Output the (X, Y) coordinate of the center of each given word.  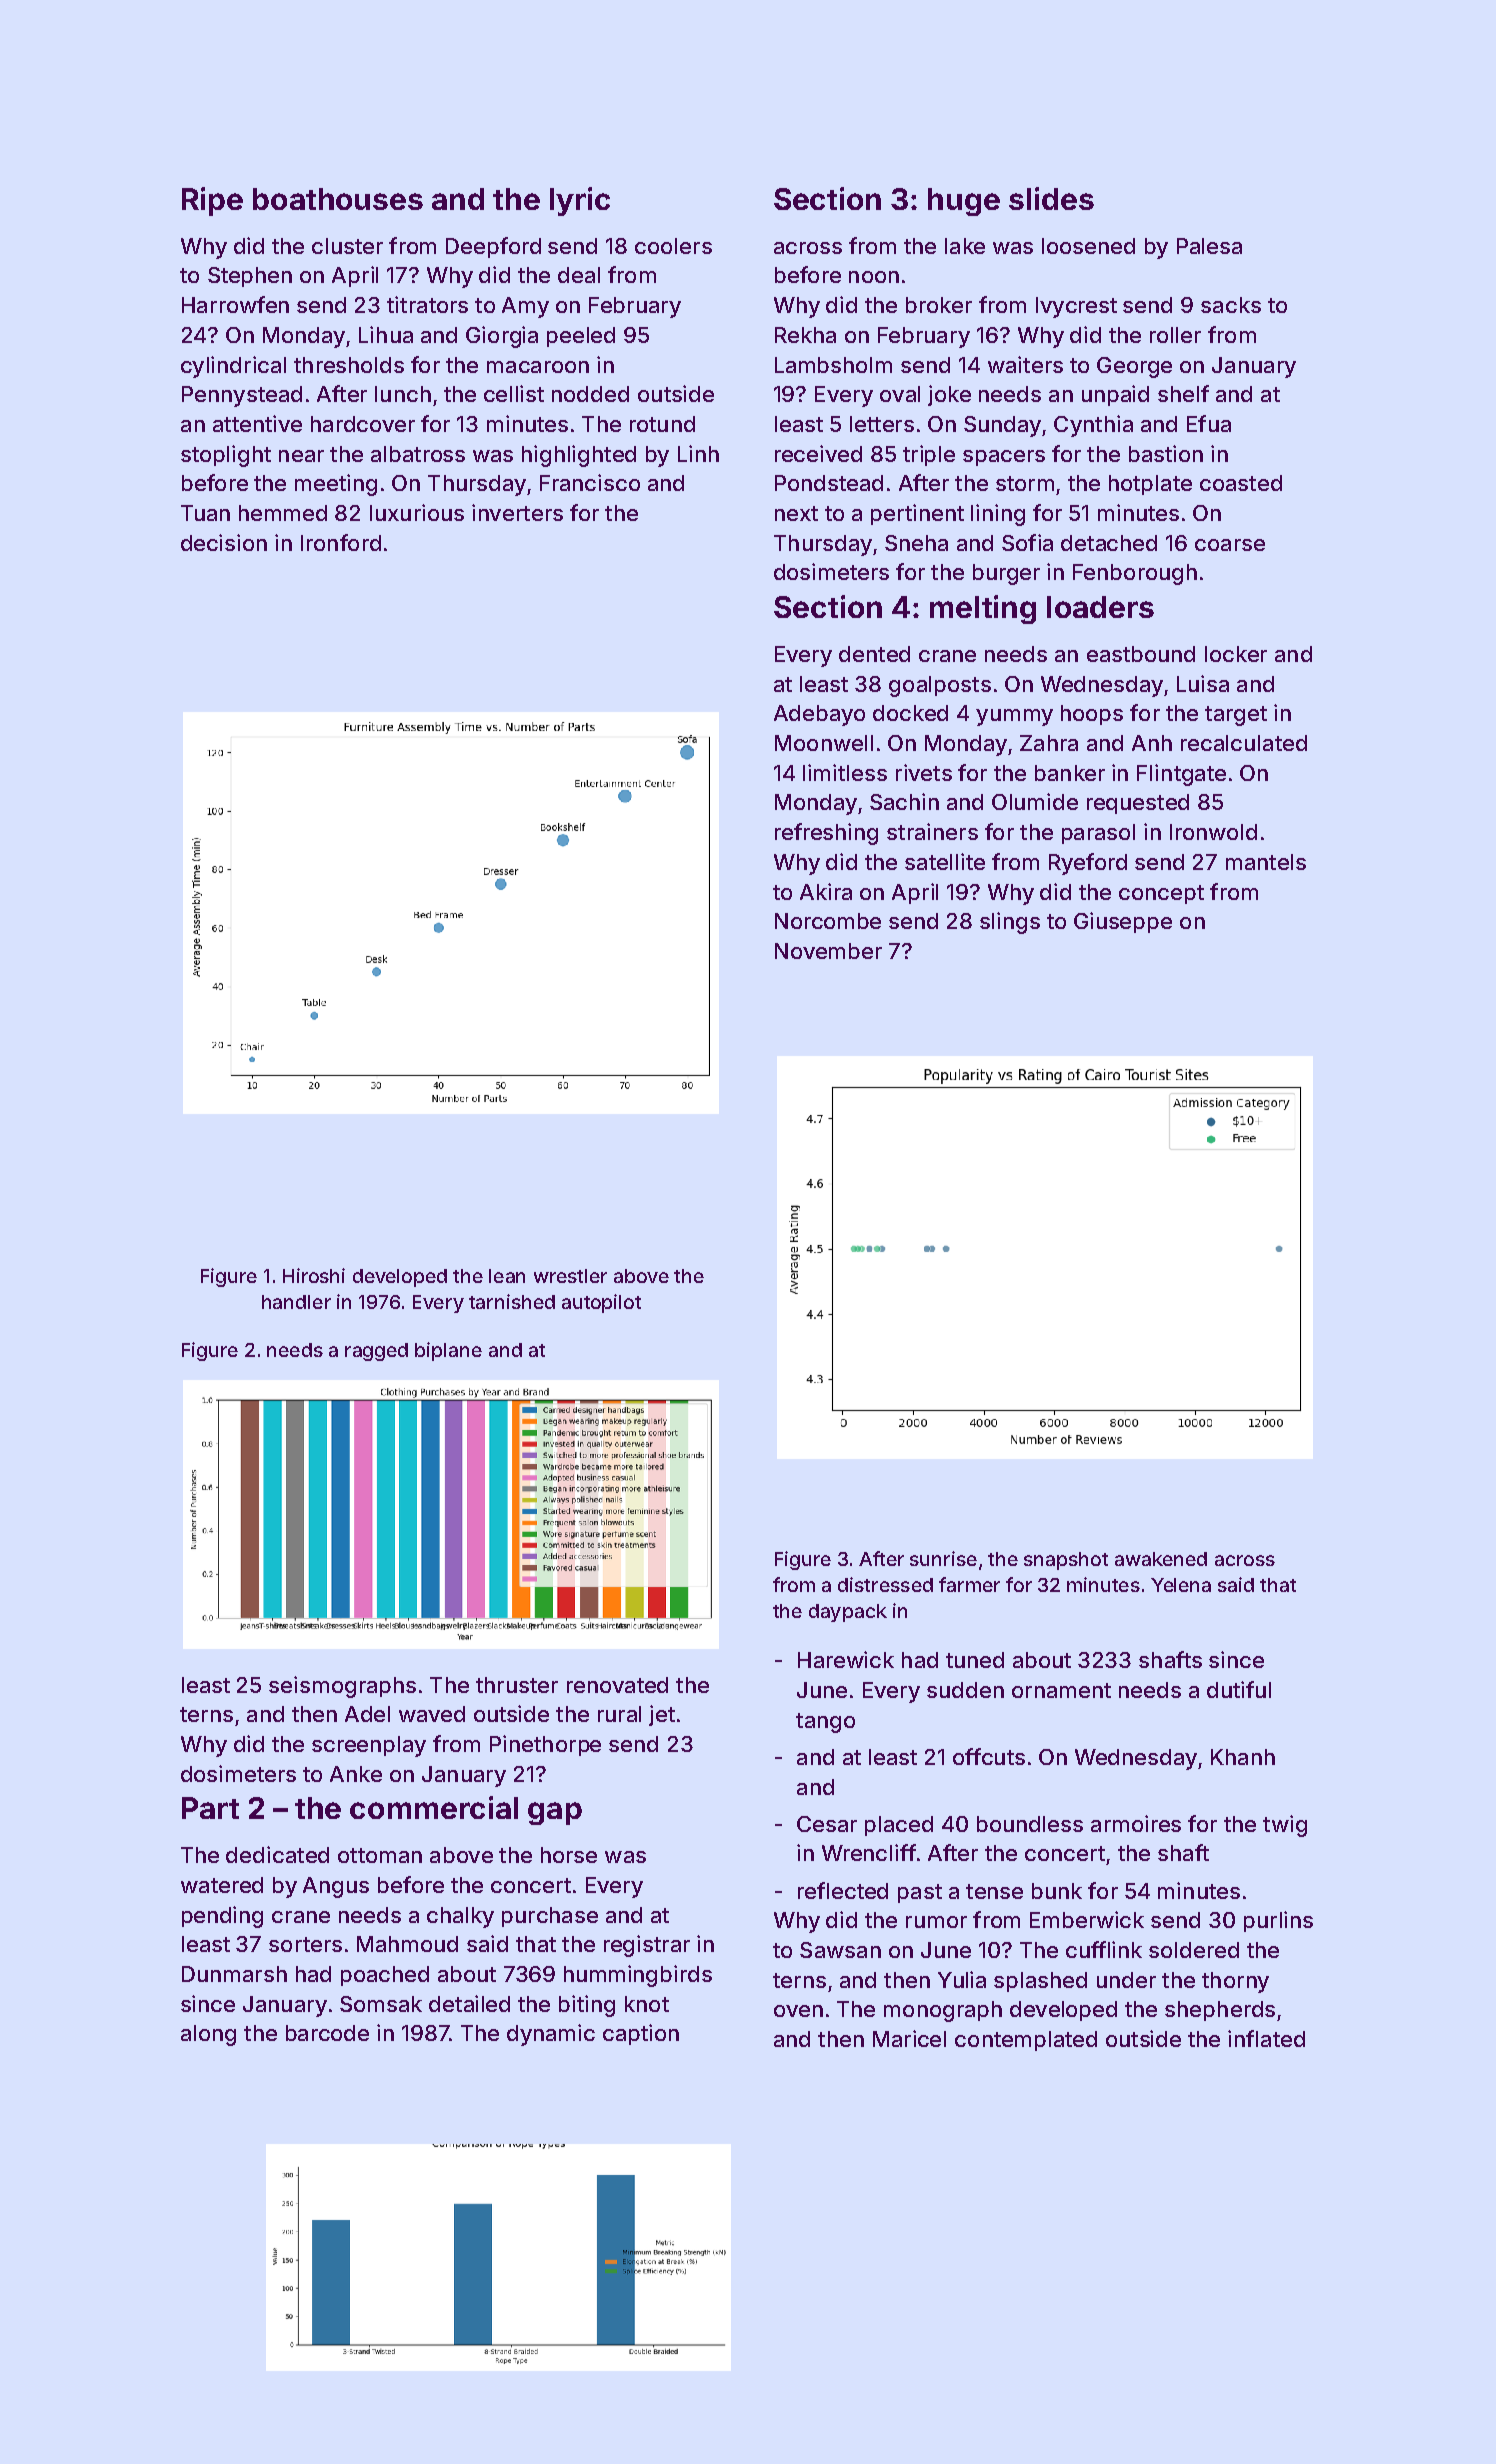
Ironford (341, 542)
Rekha (805, 335)
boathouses (338, 199)
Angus (336, 1887)
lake (965, 246)
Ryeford (1088, 864)
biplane (448, 1351)
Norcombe (828, 921)
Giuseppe (1123, 922)
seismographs (342, 1687)
